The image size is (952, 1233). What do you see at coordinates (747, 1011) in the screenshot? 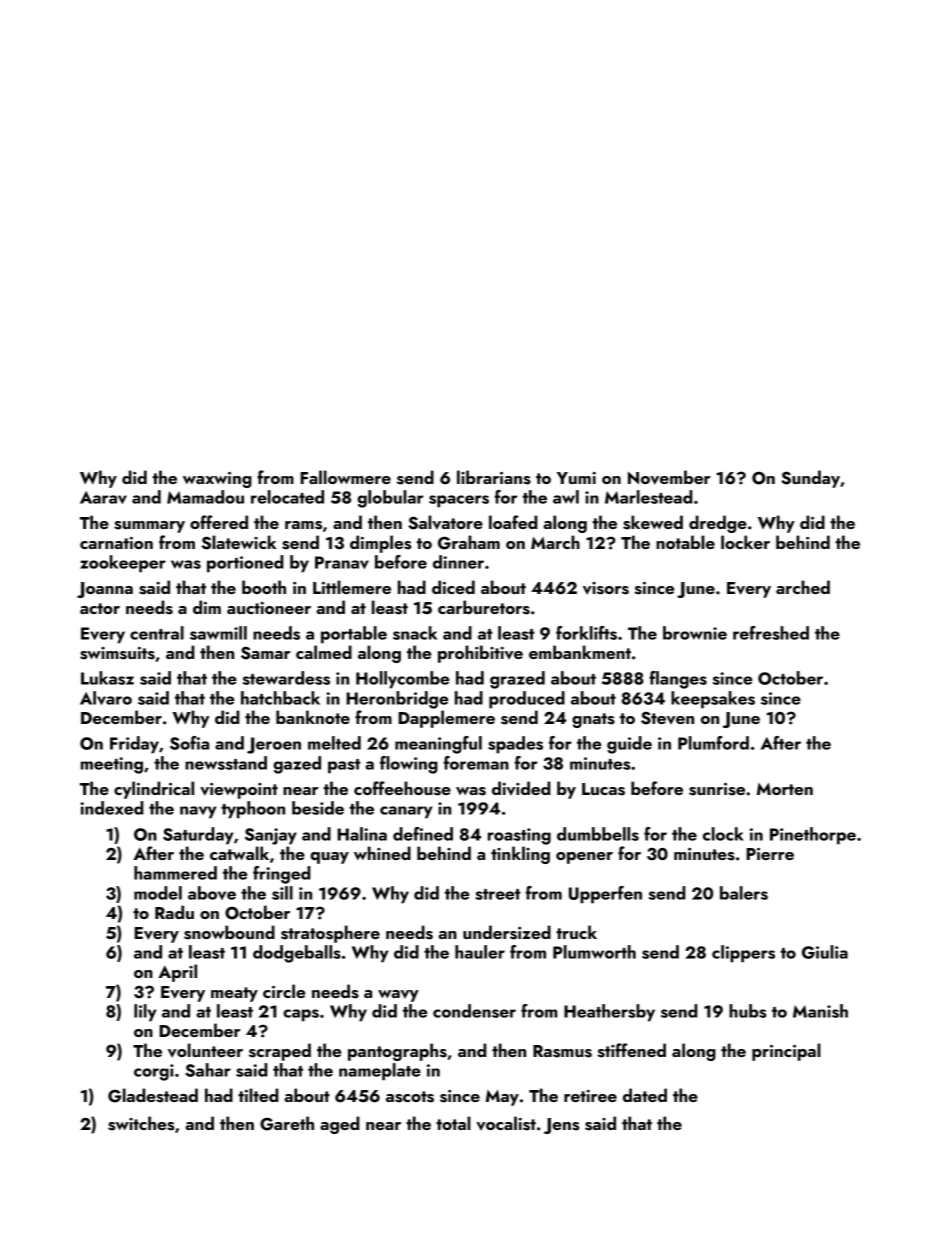
I see `hubs` at bounding box center [747, 1011].
